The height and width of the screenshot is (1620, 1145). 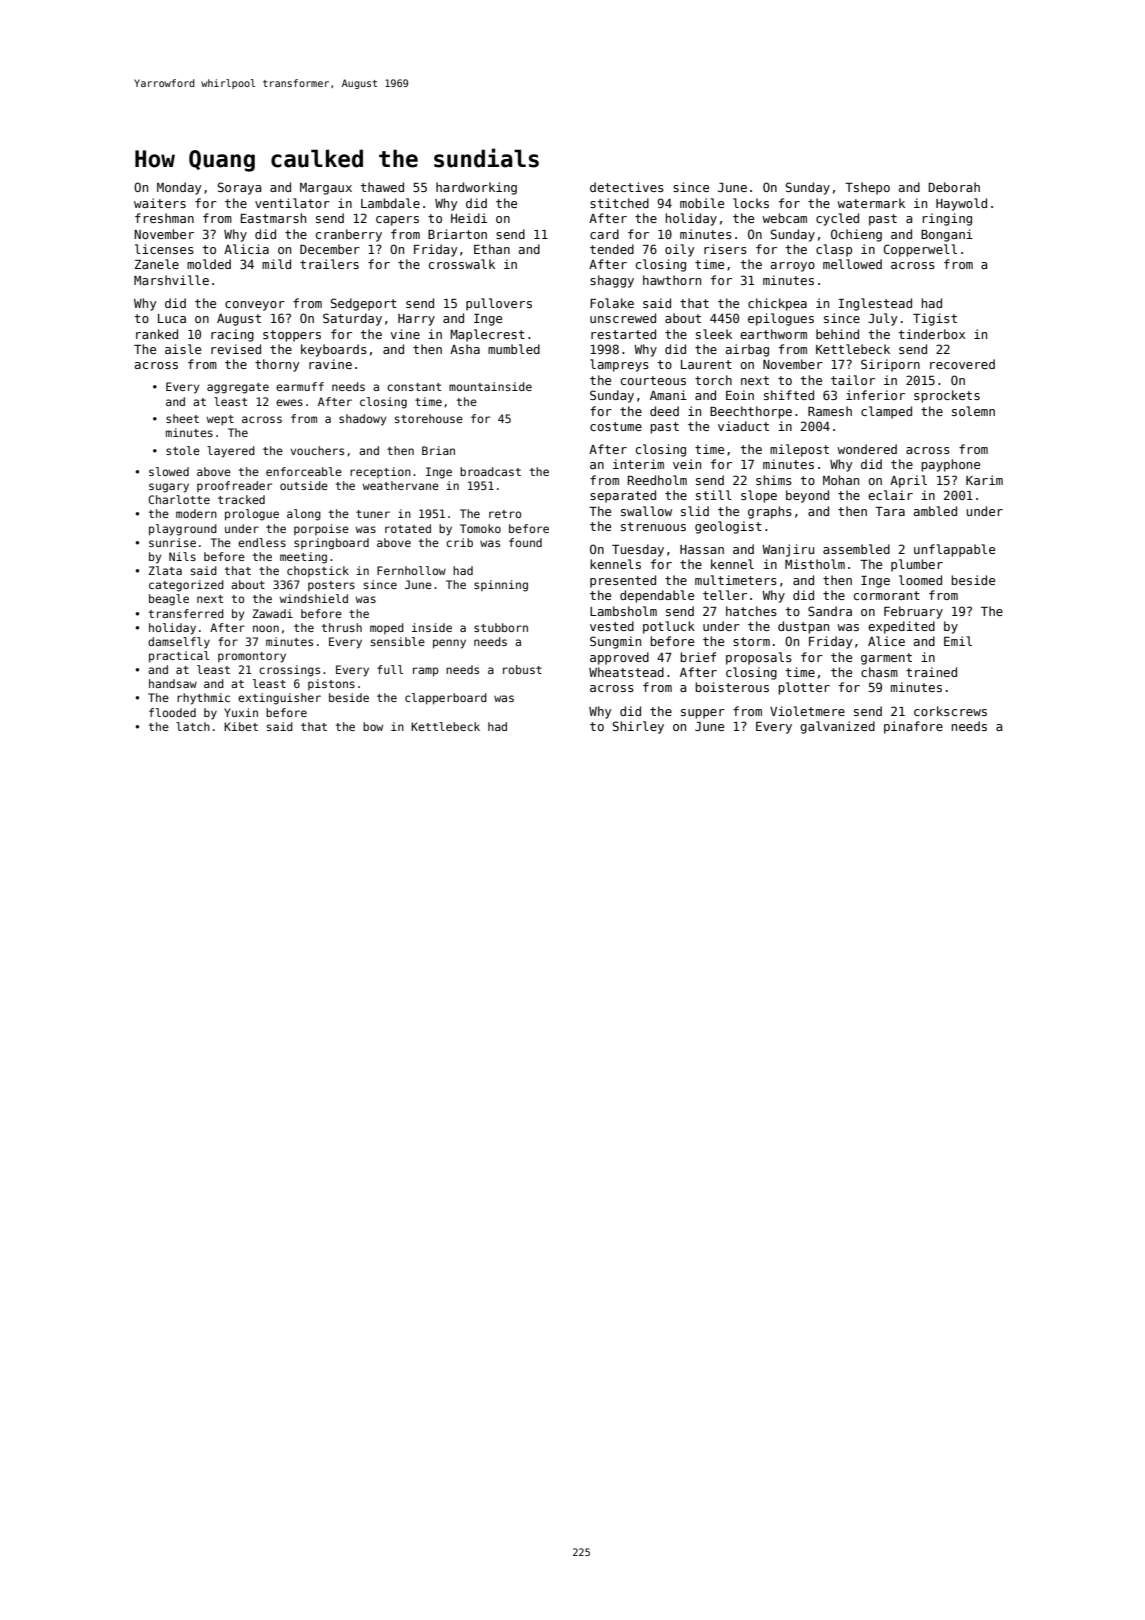 I want to click on hardworking, so click(x=476, y=188).
